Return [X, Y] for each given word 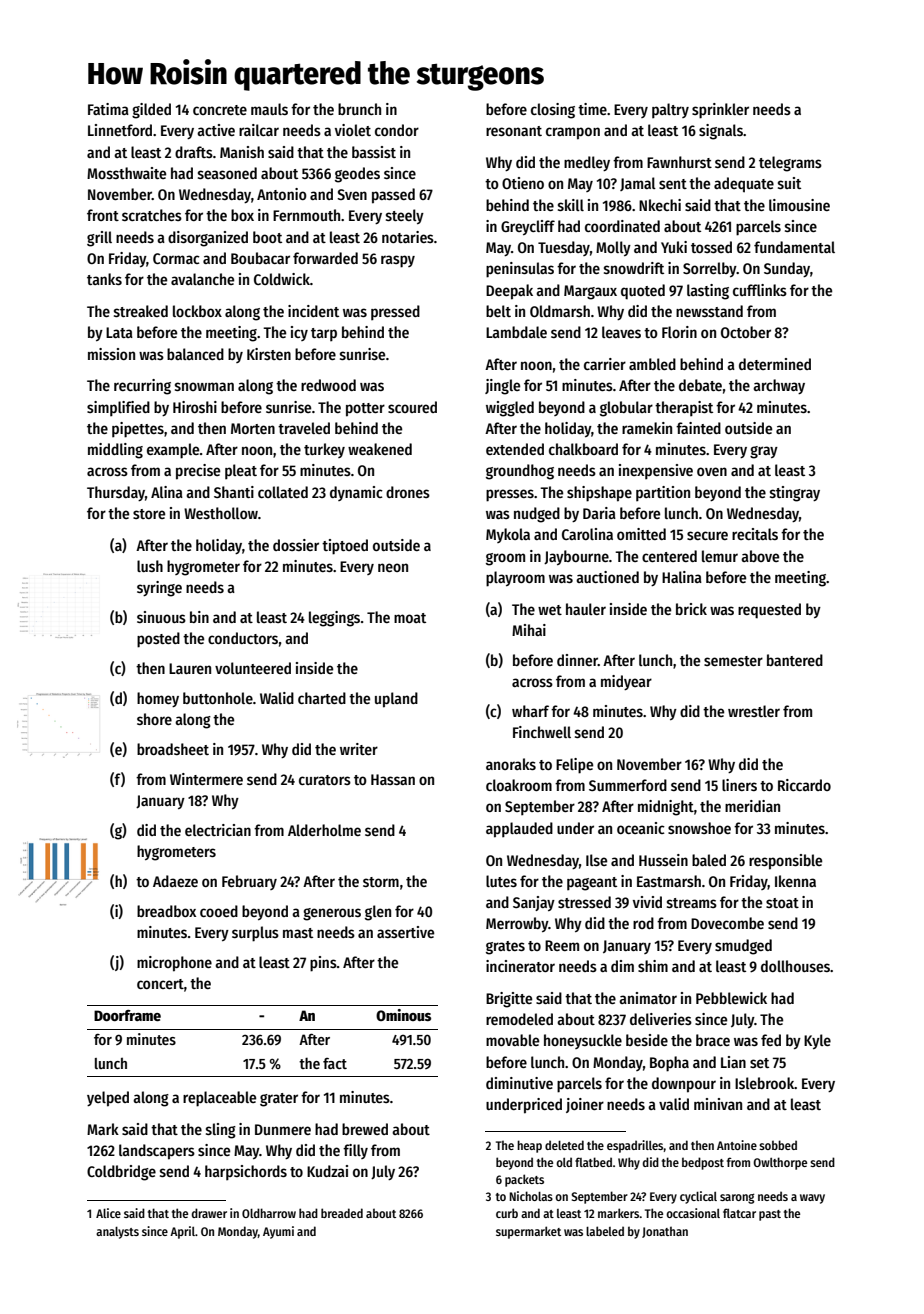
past [770, 1215]
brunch [359, 109]
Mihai [529, 630]
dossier [296, 545]
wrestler [754, 711]
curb [507, 1213]
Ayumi [278, 1232]
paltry [670, 110]
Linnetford [120, 130]
